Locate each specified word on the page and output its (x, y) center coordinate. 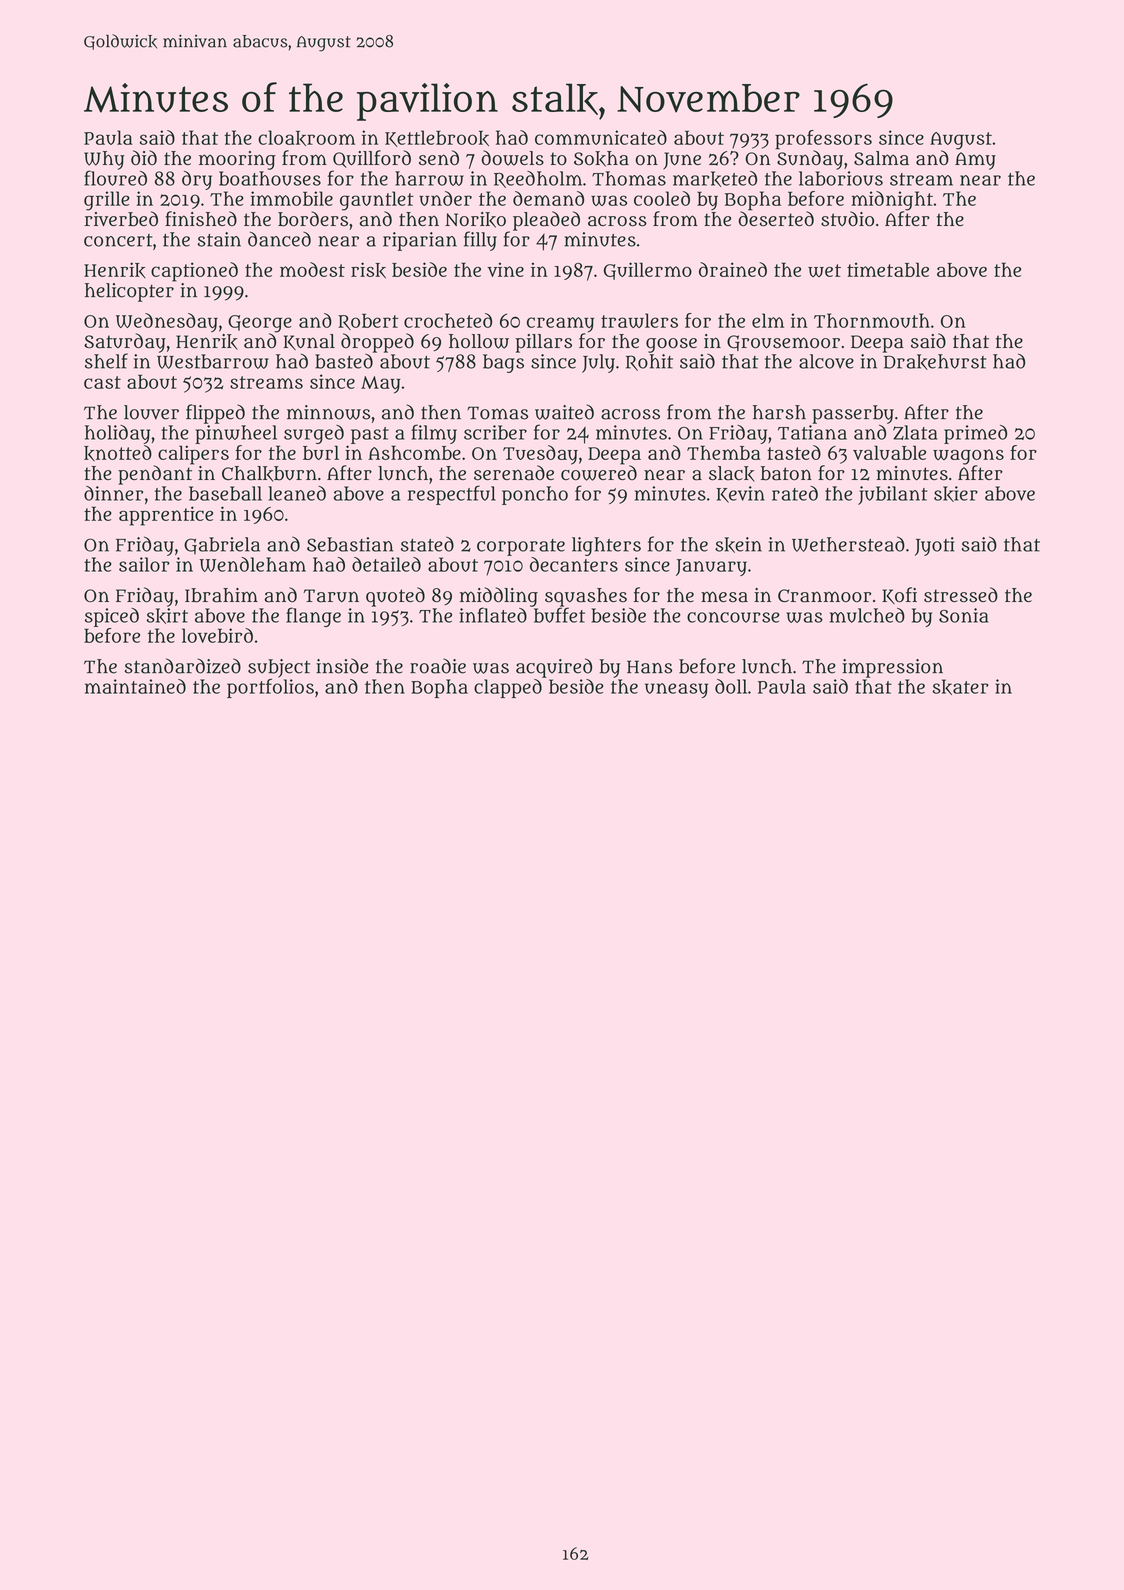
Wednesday (167, 323)
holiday (117, 434)
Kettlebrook (437, 138)
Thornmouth (872, 320)
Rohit (649, 362)
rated (795, 493)
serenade (514, 473)
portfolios (270, 688)
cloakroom (306, 138)
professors (823, 140)
